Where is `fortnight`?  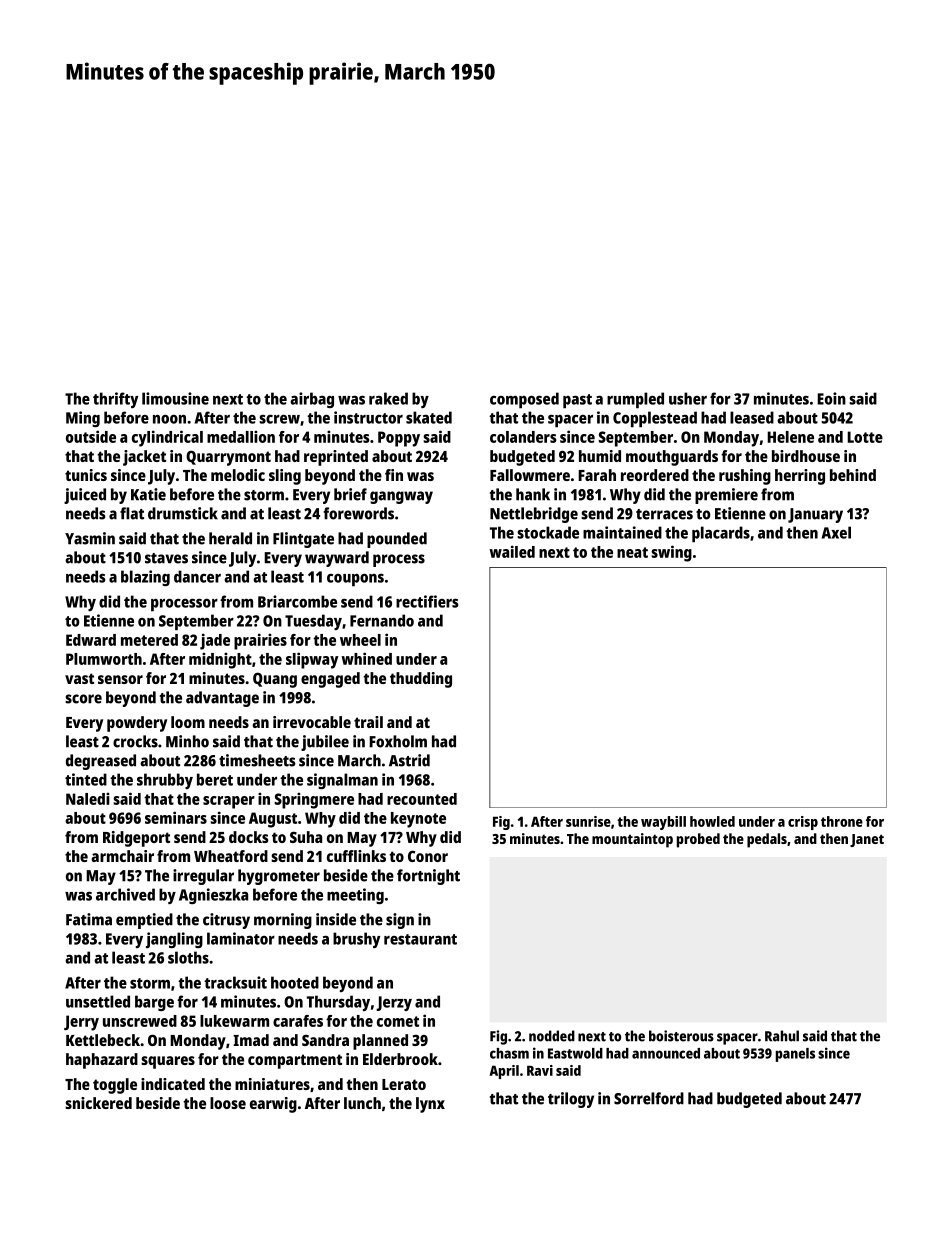 fortnight is located at coordinates (428, 877).
